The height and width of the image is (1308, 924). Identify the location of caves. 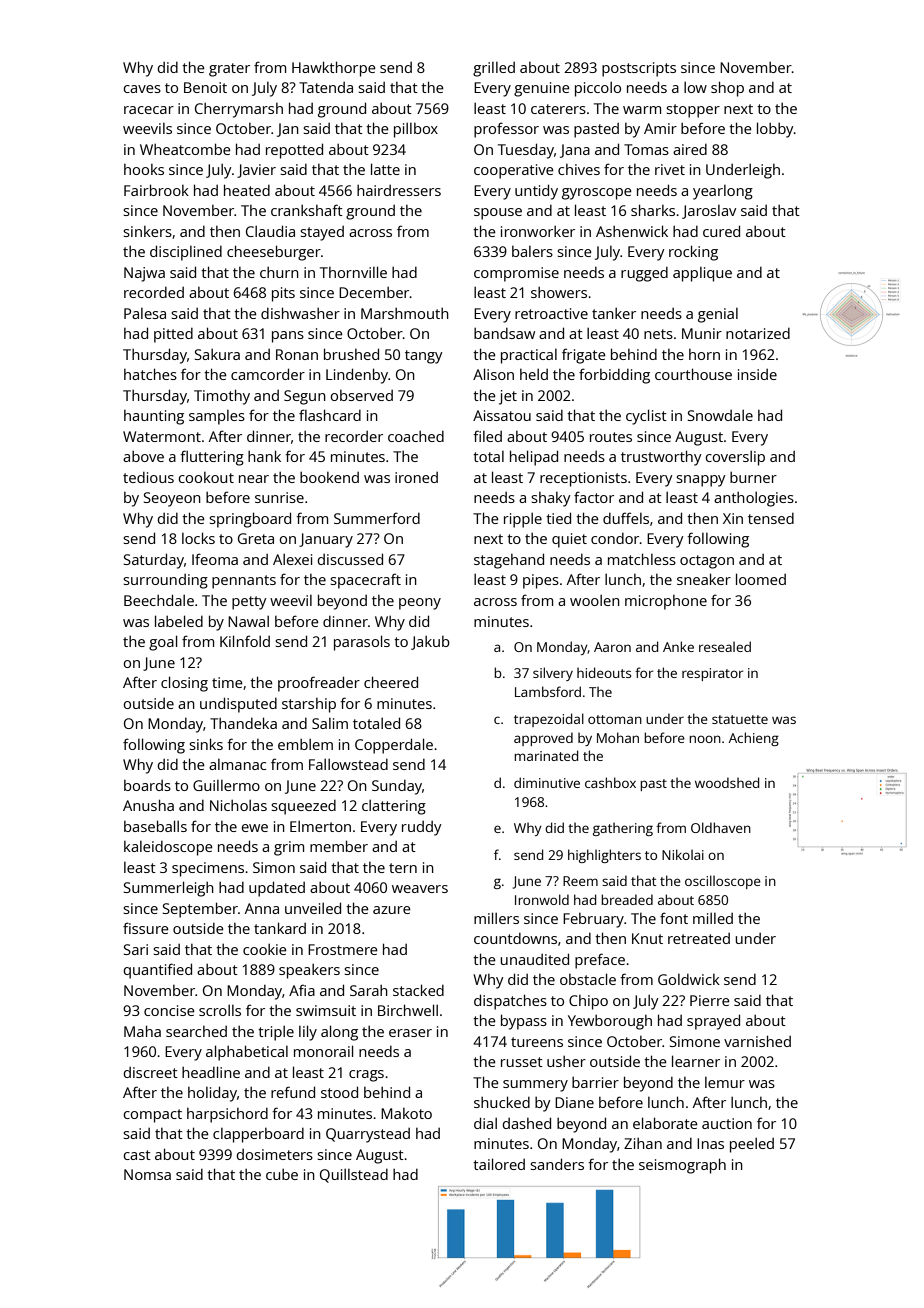
(142, 89).
